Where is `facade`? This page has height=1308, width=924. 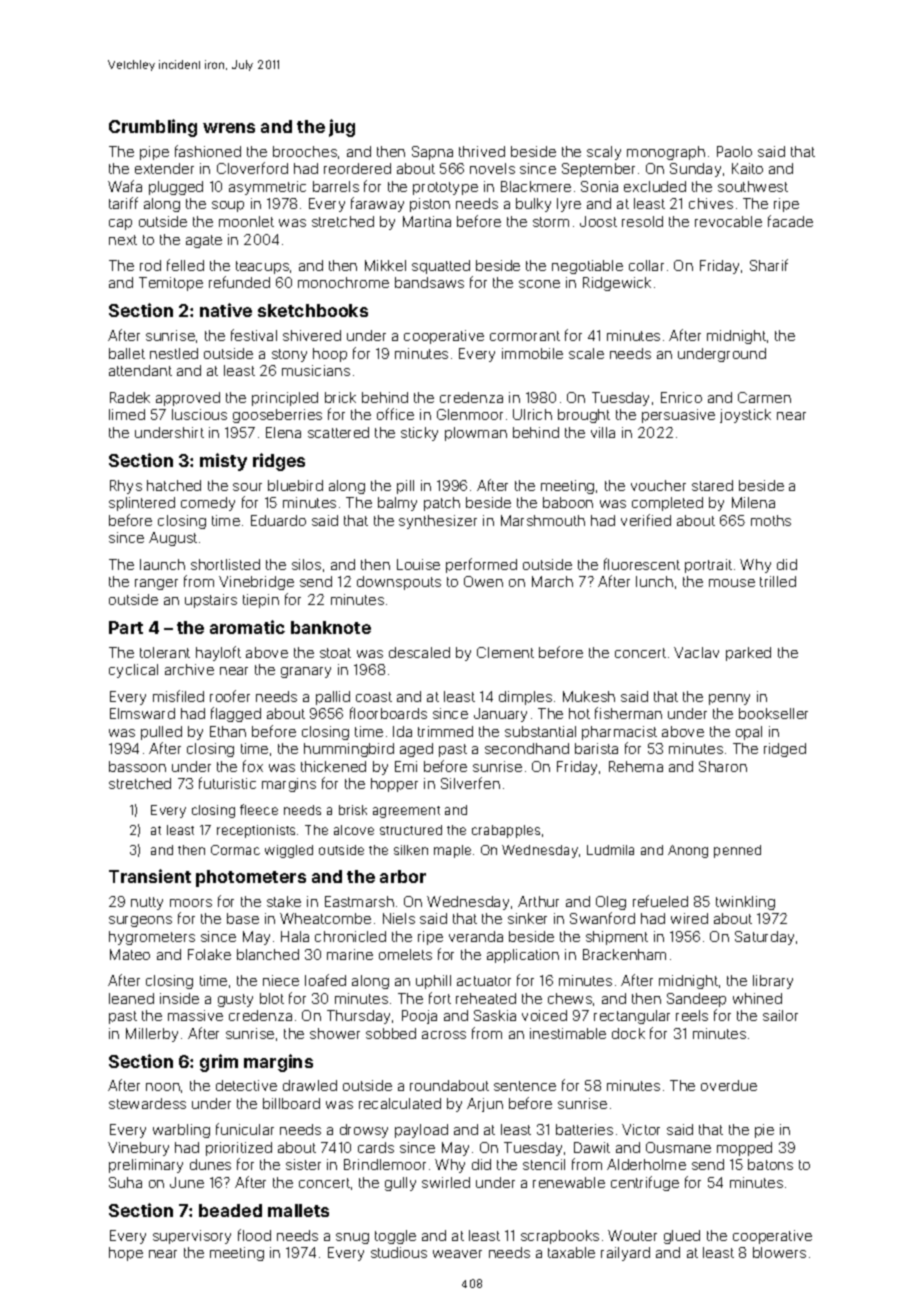 facade is located at coordinates (790, 221).
